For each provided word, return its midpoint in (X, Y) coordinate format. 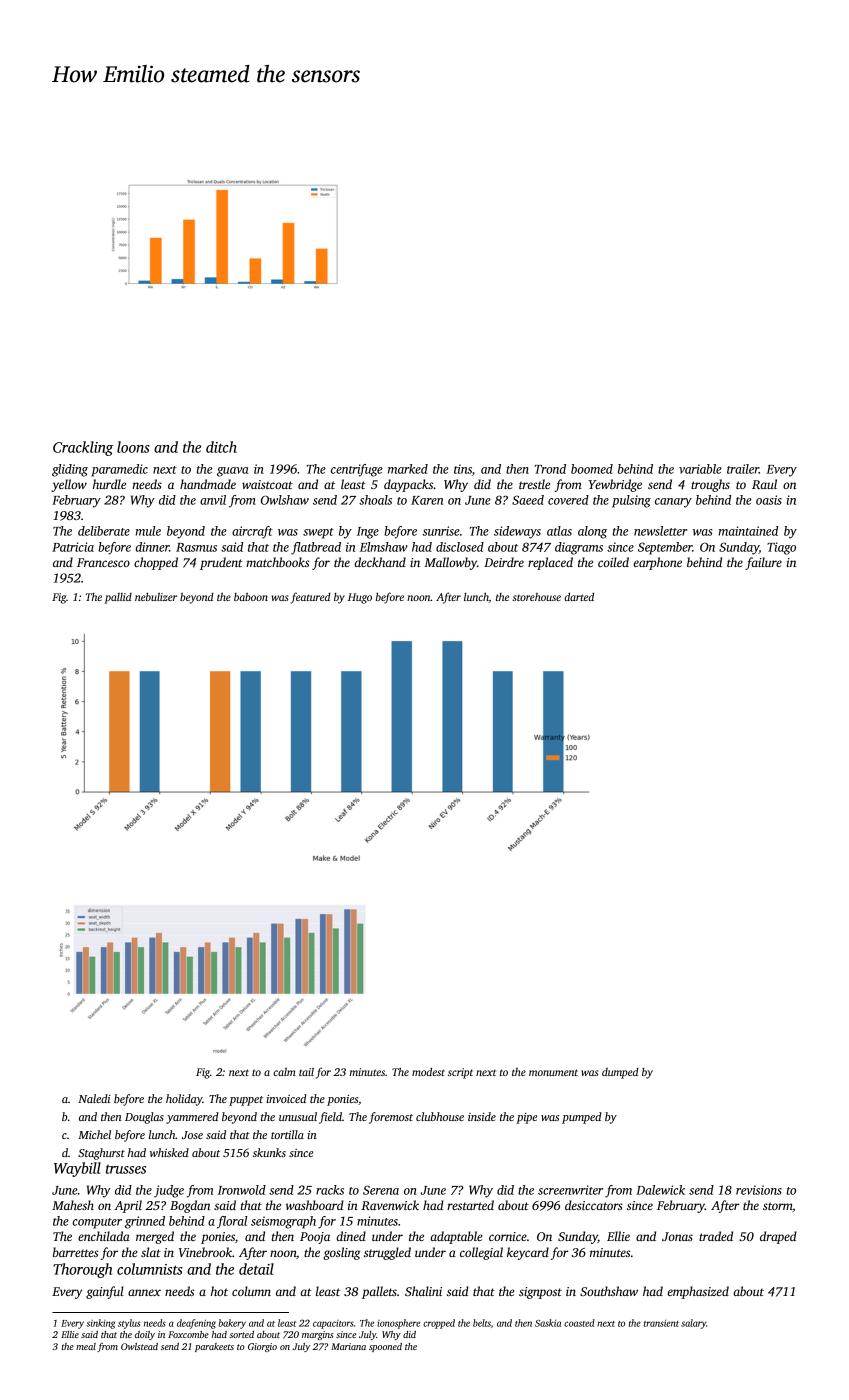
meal (86, 1346)
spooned (385, 1347)
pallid (118, 598)
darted (579, 597)
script (460, 1073)
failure (763, 563)
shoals (375, 500)
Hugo (360, 598)
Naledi (94, 1098)
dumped (620, 1073)
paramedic (119, 470)
